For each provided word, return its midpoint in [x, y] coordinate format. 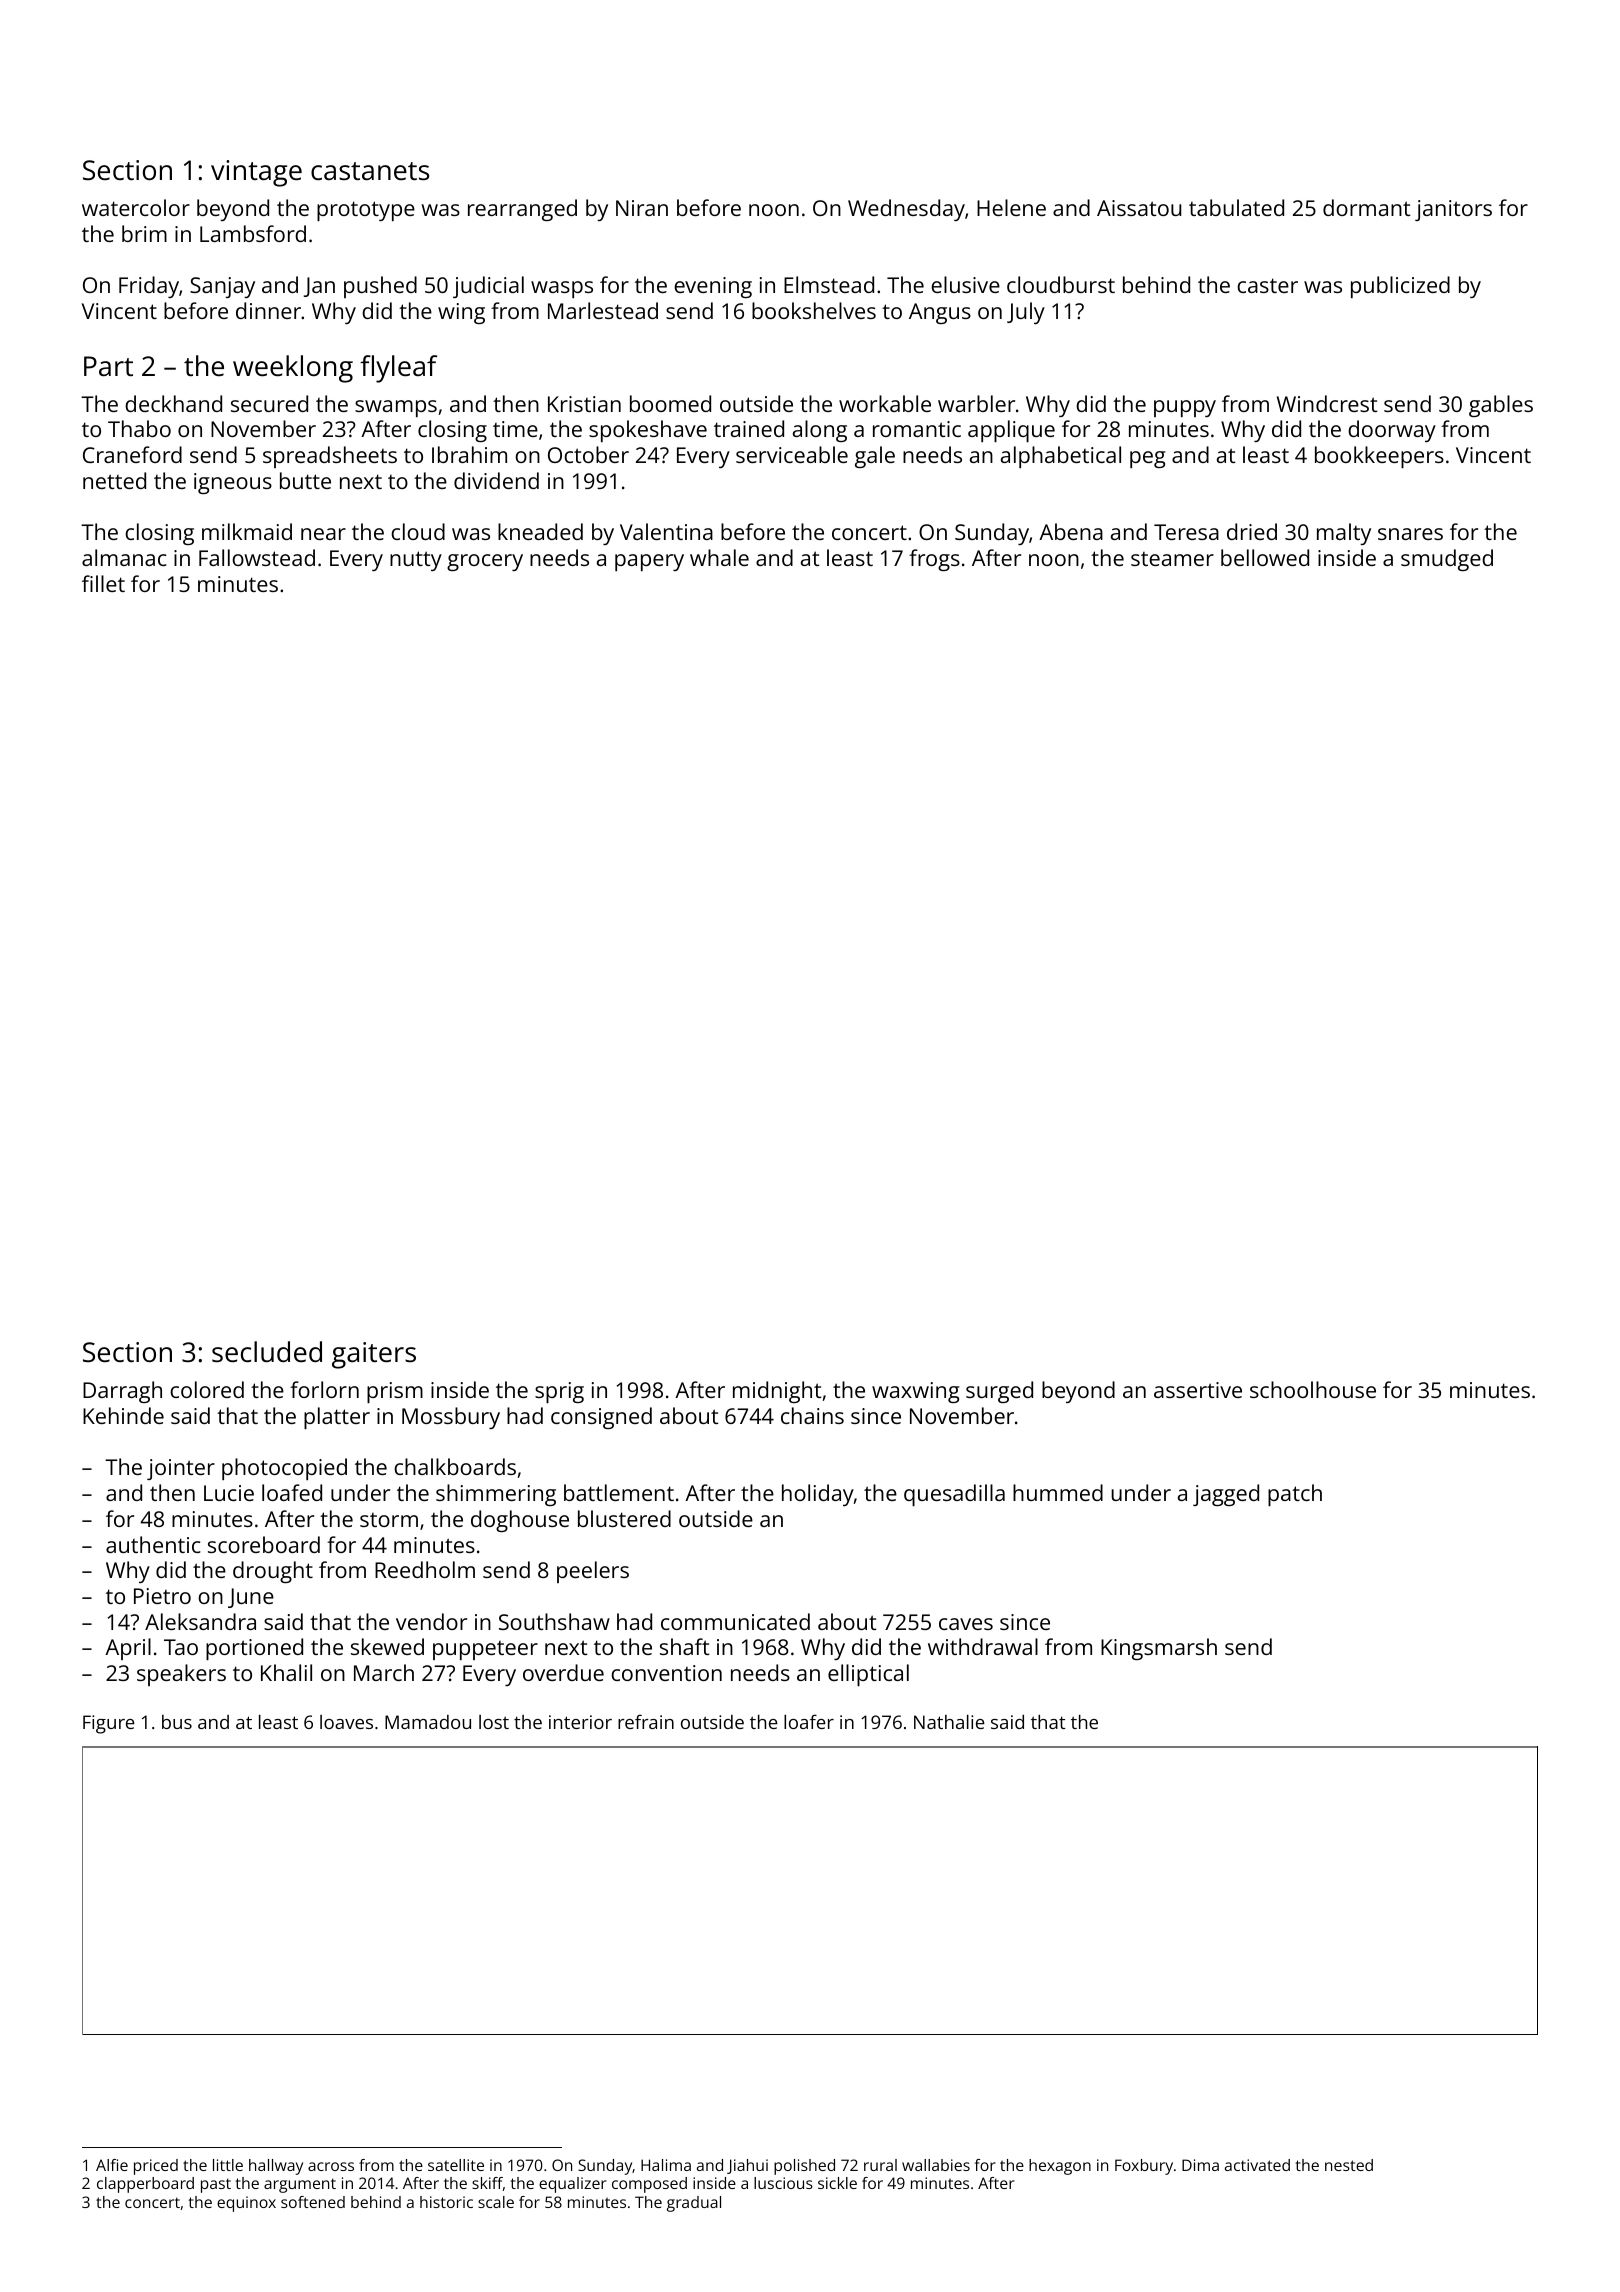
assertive [1198, 1390]
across [331, 2166]
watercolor [136, 207]
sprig [559, 1392]
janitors [1453, 210]
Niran [642, 208]
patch [1295, 1495]
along [820, 431]
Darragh [122, 1392]
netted [114, 480]
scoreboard [264, 1544]
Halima [666, 2165]
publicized [1400, 287]
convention [666, 1673]
